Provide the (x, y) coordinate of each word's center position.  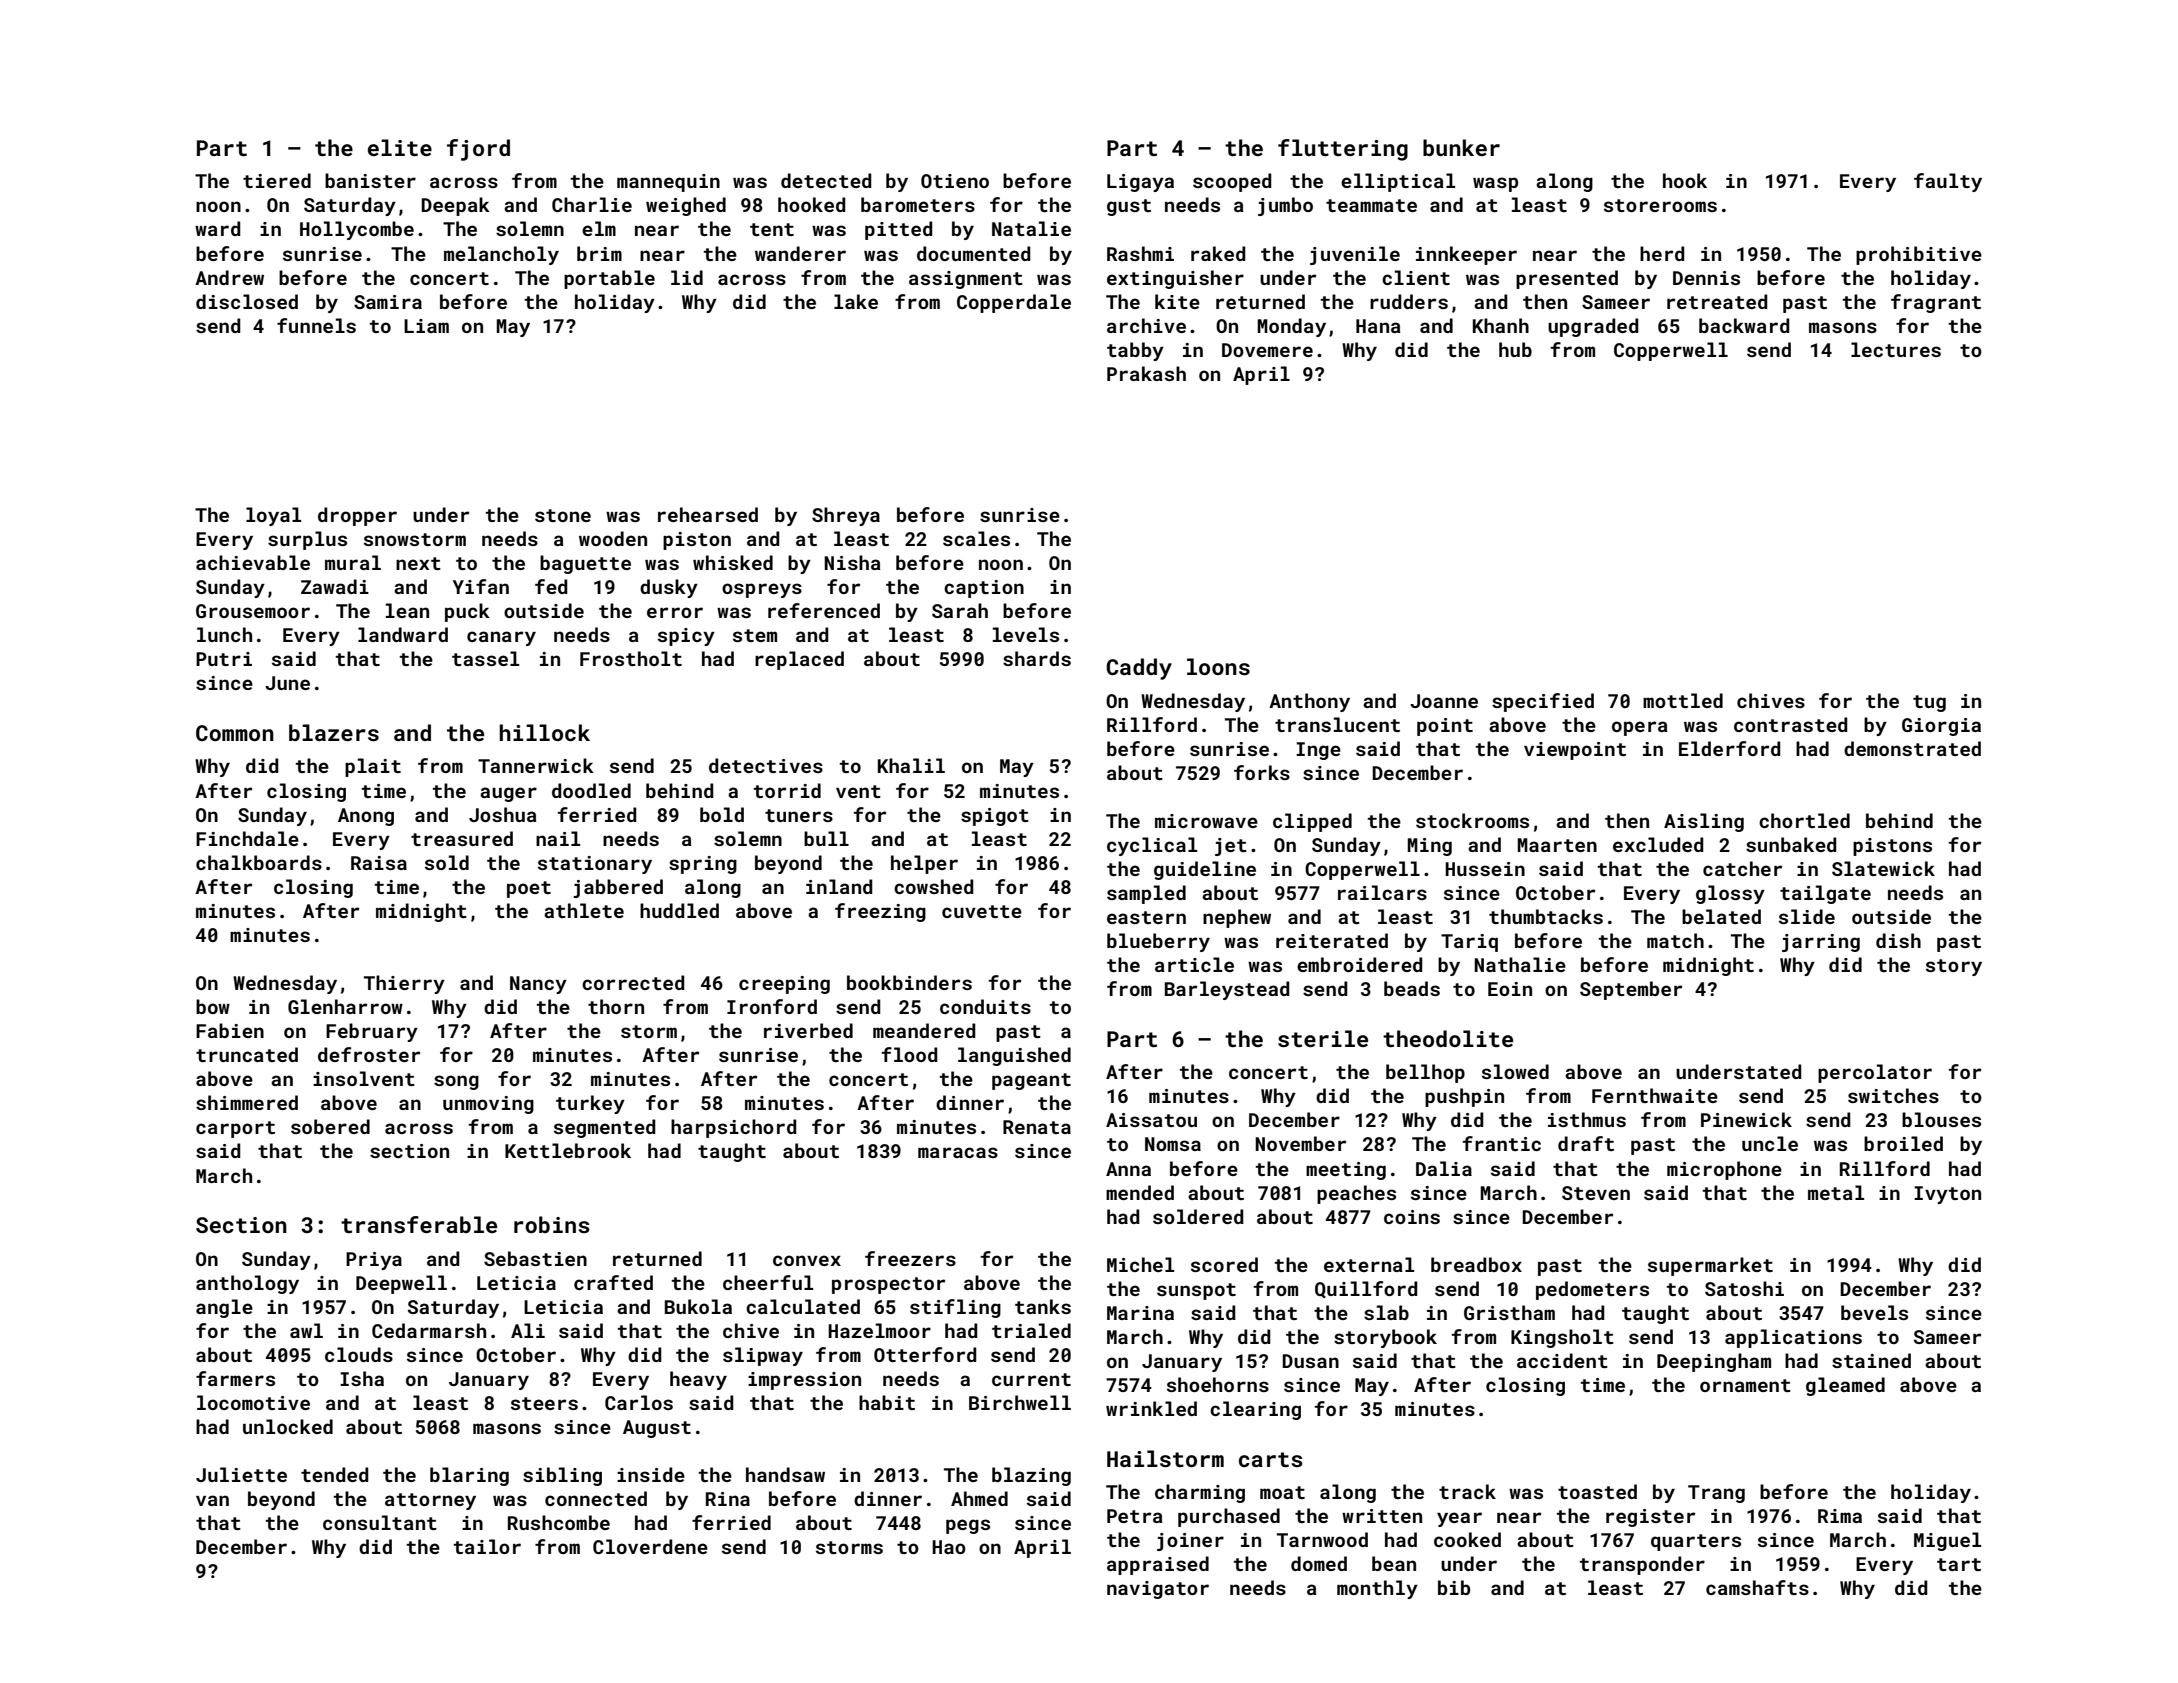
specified (1543, 702)
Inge (1318, 751)
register (1650, 1518)
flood (910, 1054)
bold (722, 814)
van (212, 1500)
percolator (1875, 1073)
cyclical (1152, 846)
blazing (1031, 1476)
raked (1218, 253)
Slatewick (1883, 868)
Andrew (229, 277)
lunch (224, 634)
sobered (330, 1126)
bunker (1461, 147)
